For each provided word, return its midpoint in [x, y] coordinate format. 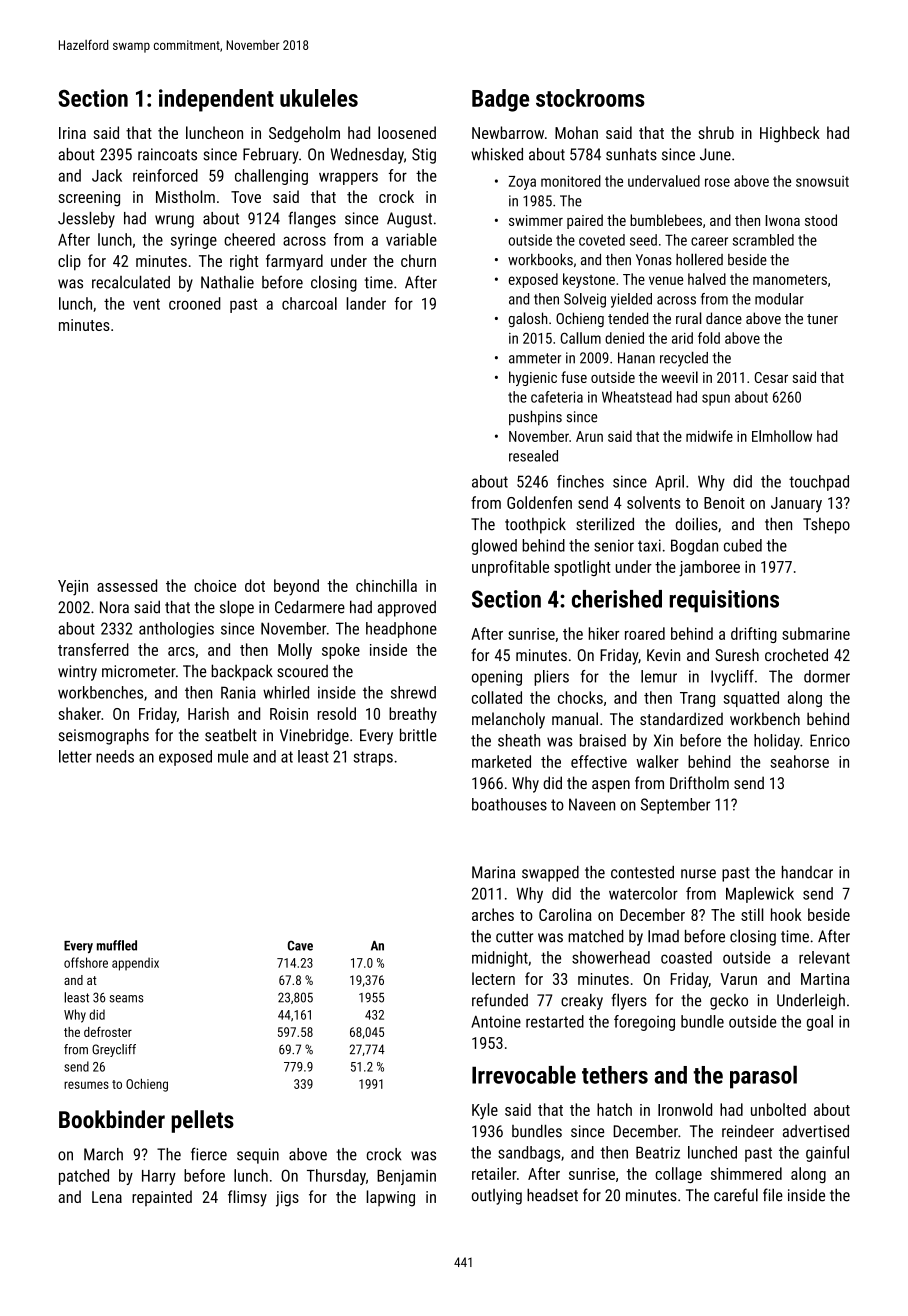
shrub [716, 132]
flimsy [247, 1198]
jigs [287, 1199]
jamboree [709, 568]
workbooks [540, 260]
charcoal [309, 303]
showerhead [611, 957]
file [773, 1195]
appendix [135, 964]
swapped [550, 874]
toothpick [535, 525]
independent [216, 100]
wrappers [348, 178]
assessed [127, 585]
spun [716, 400]
